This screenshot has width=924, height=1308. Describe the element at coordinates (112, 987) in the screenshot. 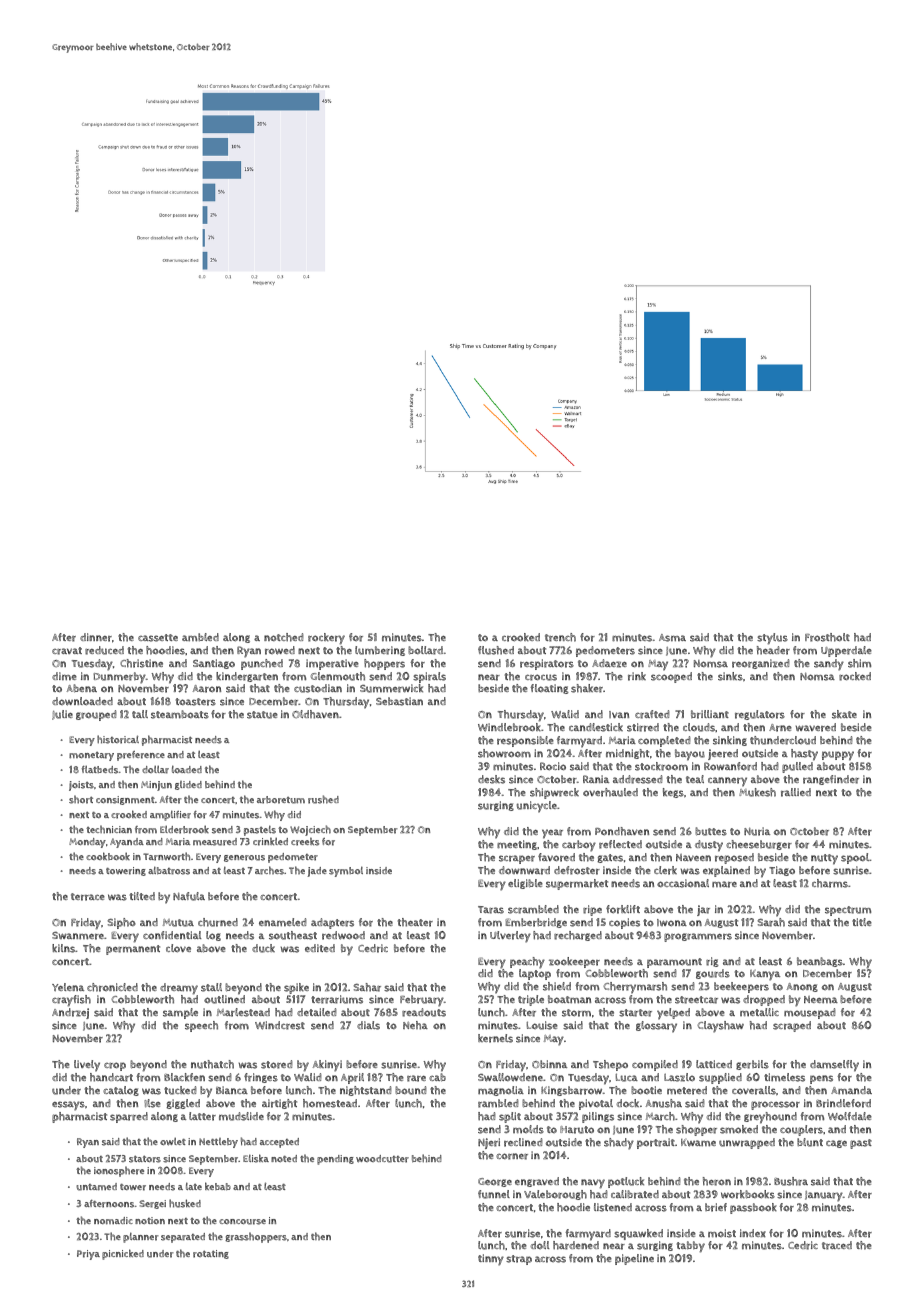

I see `chronicled` at that location.
